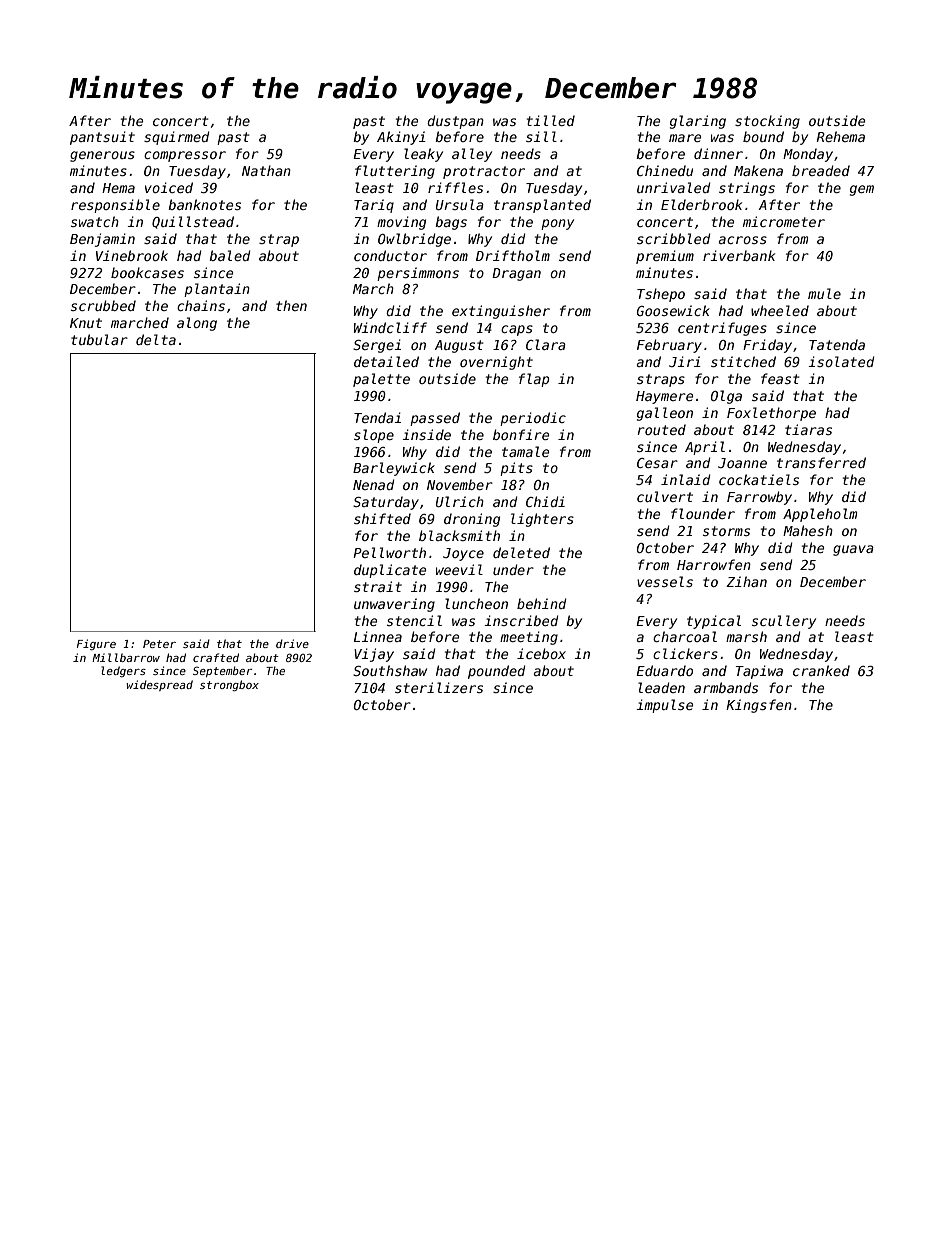 The width and height of the image is (952, 1233). I want to click on Akinyi, so click(401, 138).
